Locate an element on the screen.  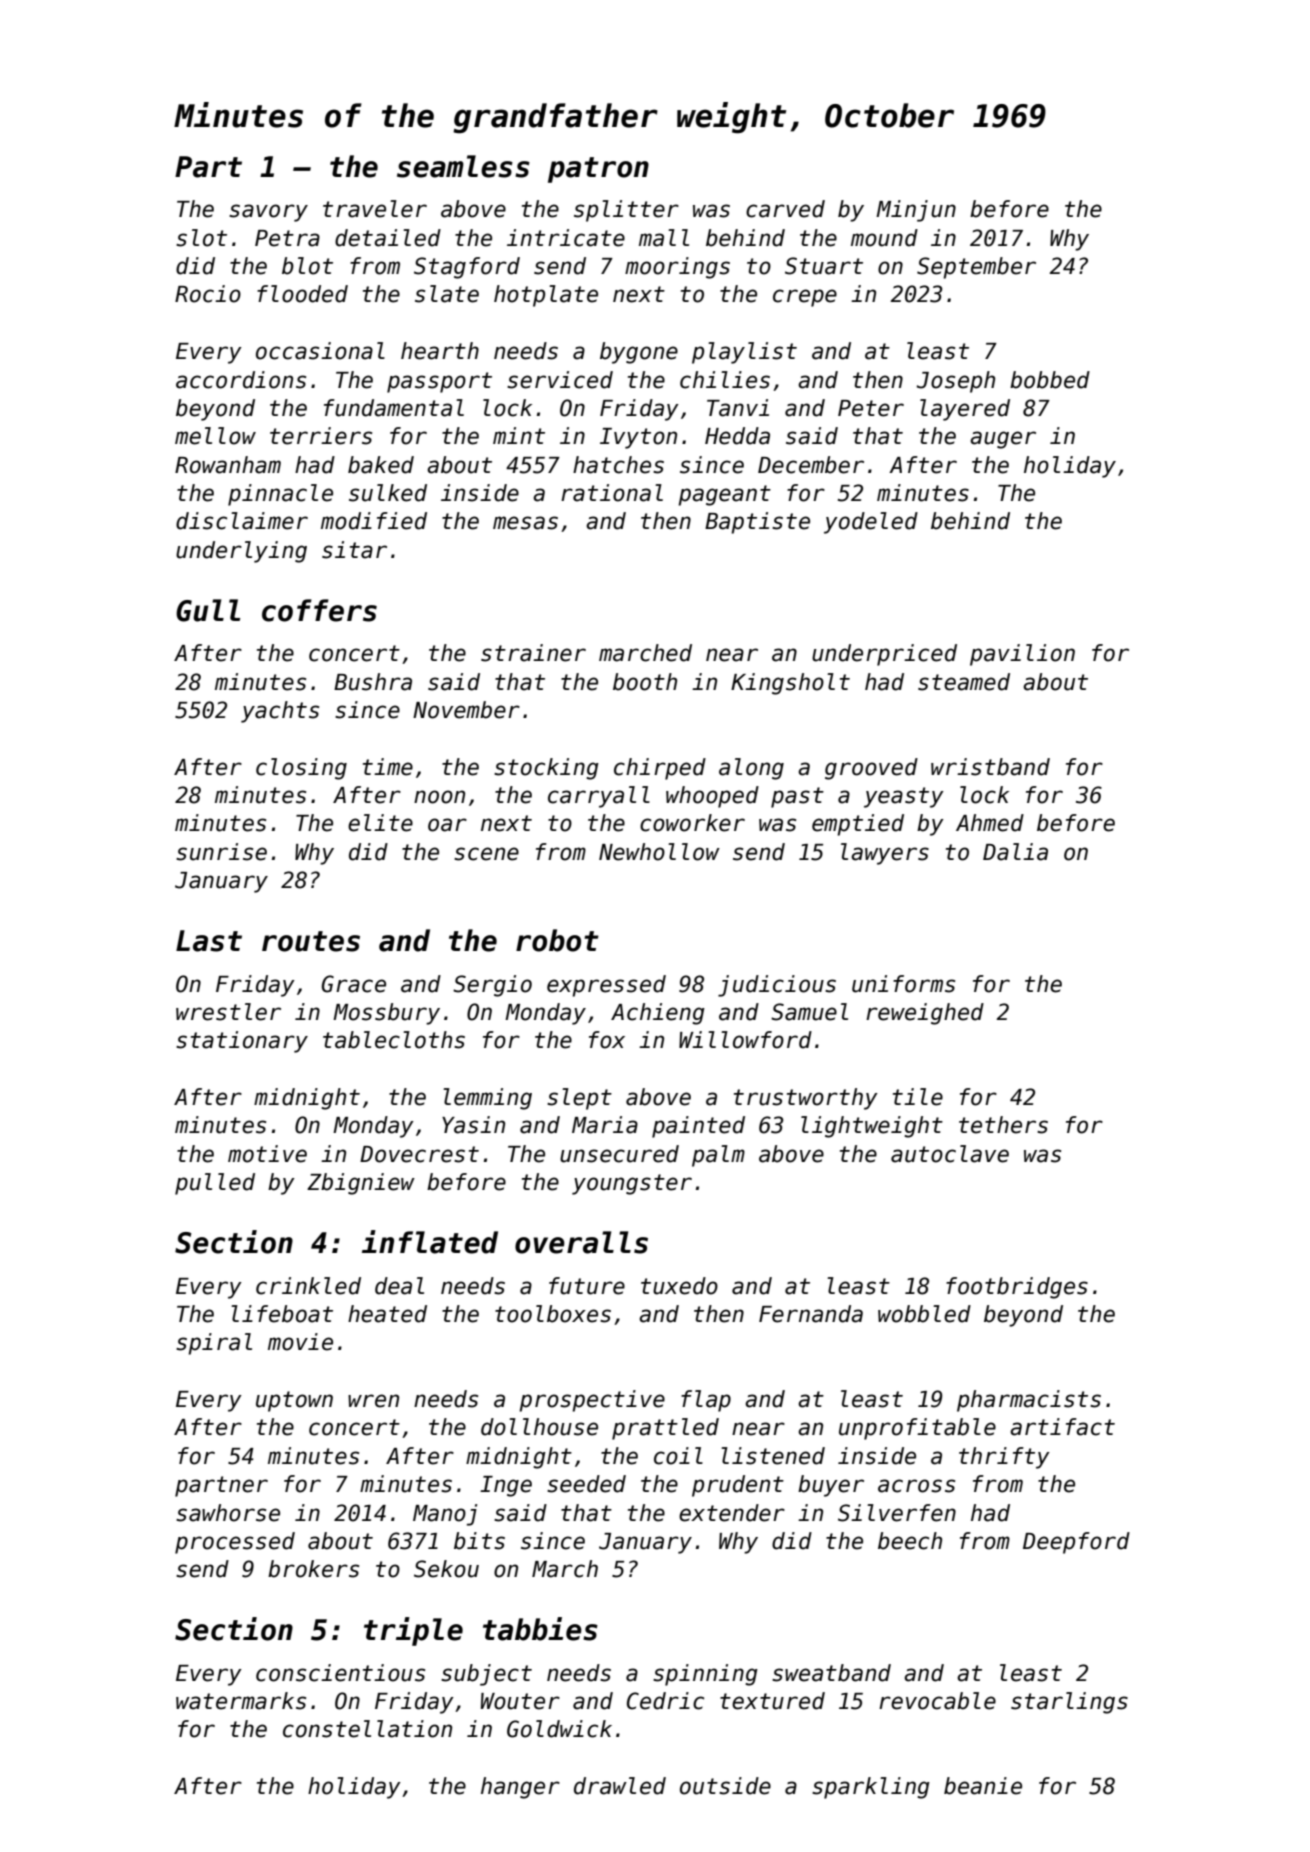
wristband is located at coordinates (990, 767).
